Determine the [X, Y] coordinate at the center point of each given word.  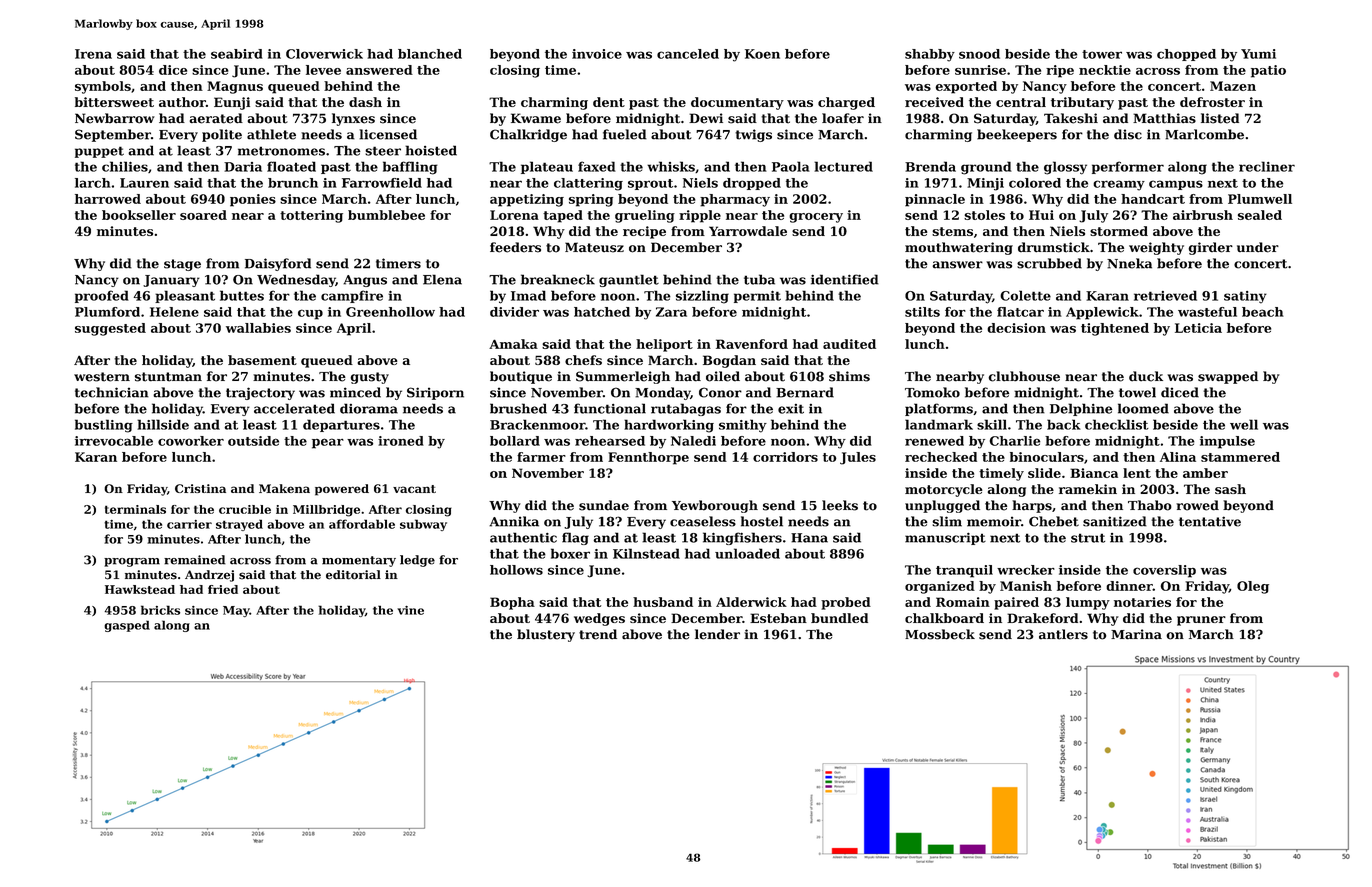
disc [1128, 134]
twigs [753, 135]
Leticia [1198, 328]
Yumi [1258, 54]
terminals [135, 509]
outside [253, 441]
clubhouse [1024, 376]
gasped [127, 626]
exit [791, 409]
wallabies [258, 328]
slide [1044, 473]
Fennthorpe [648, 458]
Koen [762, 54]
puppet [99, 152]
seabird [237, 54]
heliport [664, 345]
